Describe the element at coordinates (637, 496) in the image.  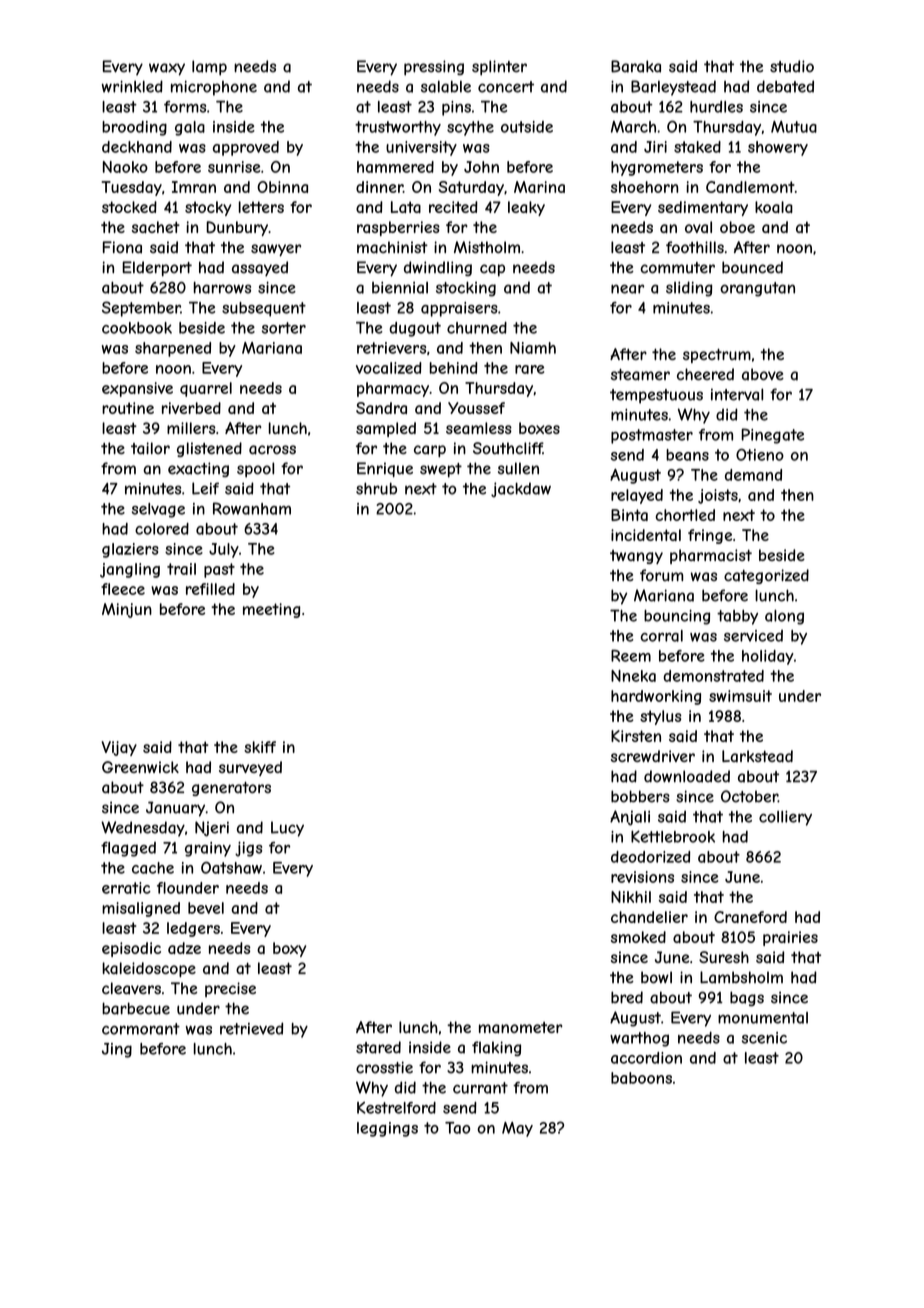
I see `relayed` at that location.
